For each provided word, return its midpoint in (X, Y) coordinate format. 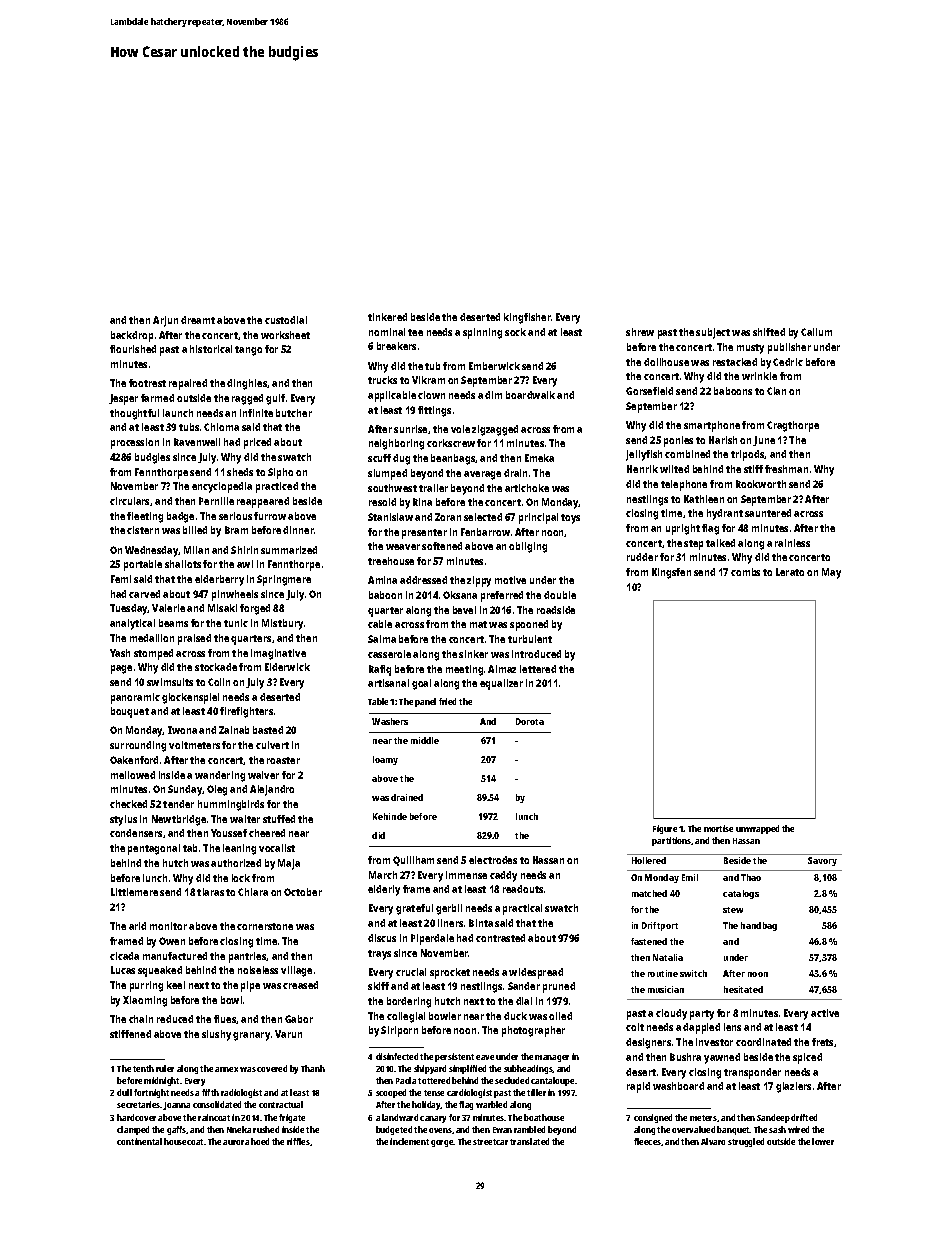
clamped (133, 1130)
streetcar (490, 1142)
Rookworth (761, 484)
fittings (434, 411)
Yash (120, 653)
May (831, 573)
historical (211, 349)
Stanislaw (390, 517)
